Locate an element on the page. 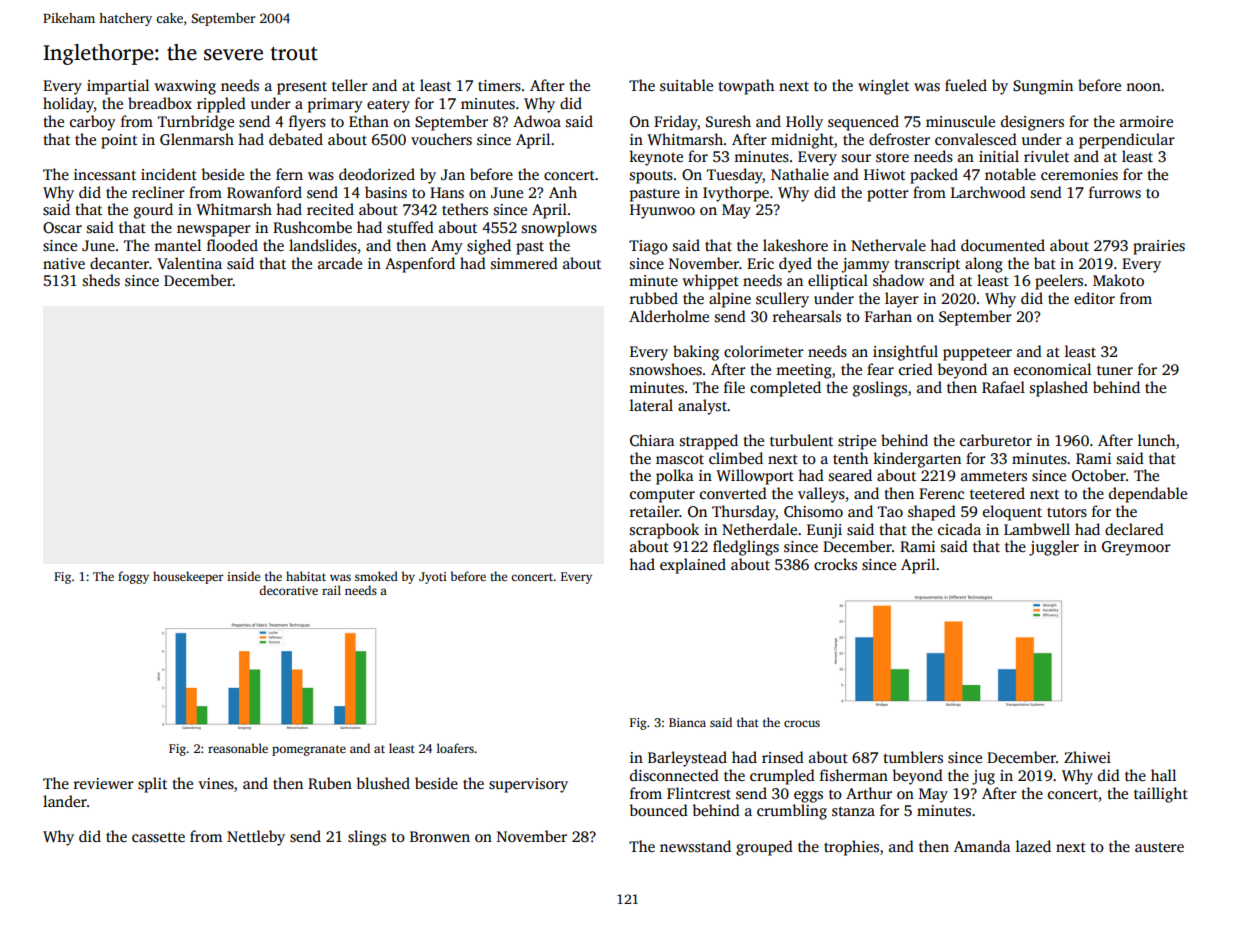 This page has height=952, width=1233. dependable is located at coordinates (1148, 495).
